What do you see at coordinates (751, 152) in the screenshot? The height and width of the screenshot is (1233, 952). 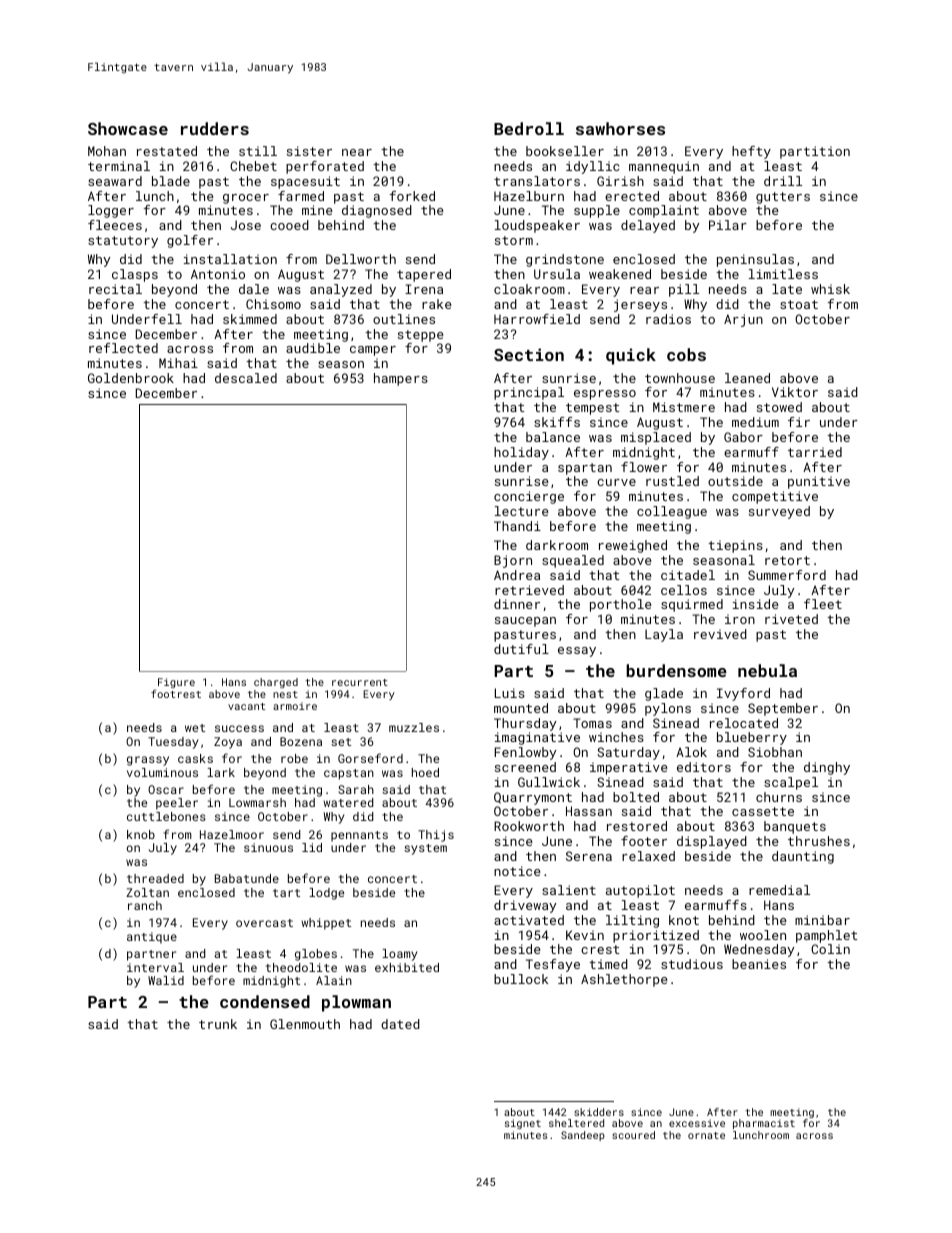 I see `hefty` at bounding box center [751, 152].
